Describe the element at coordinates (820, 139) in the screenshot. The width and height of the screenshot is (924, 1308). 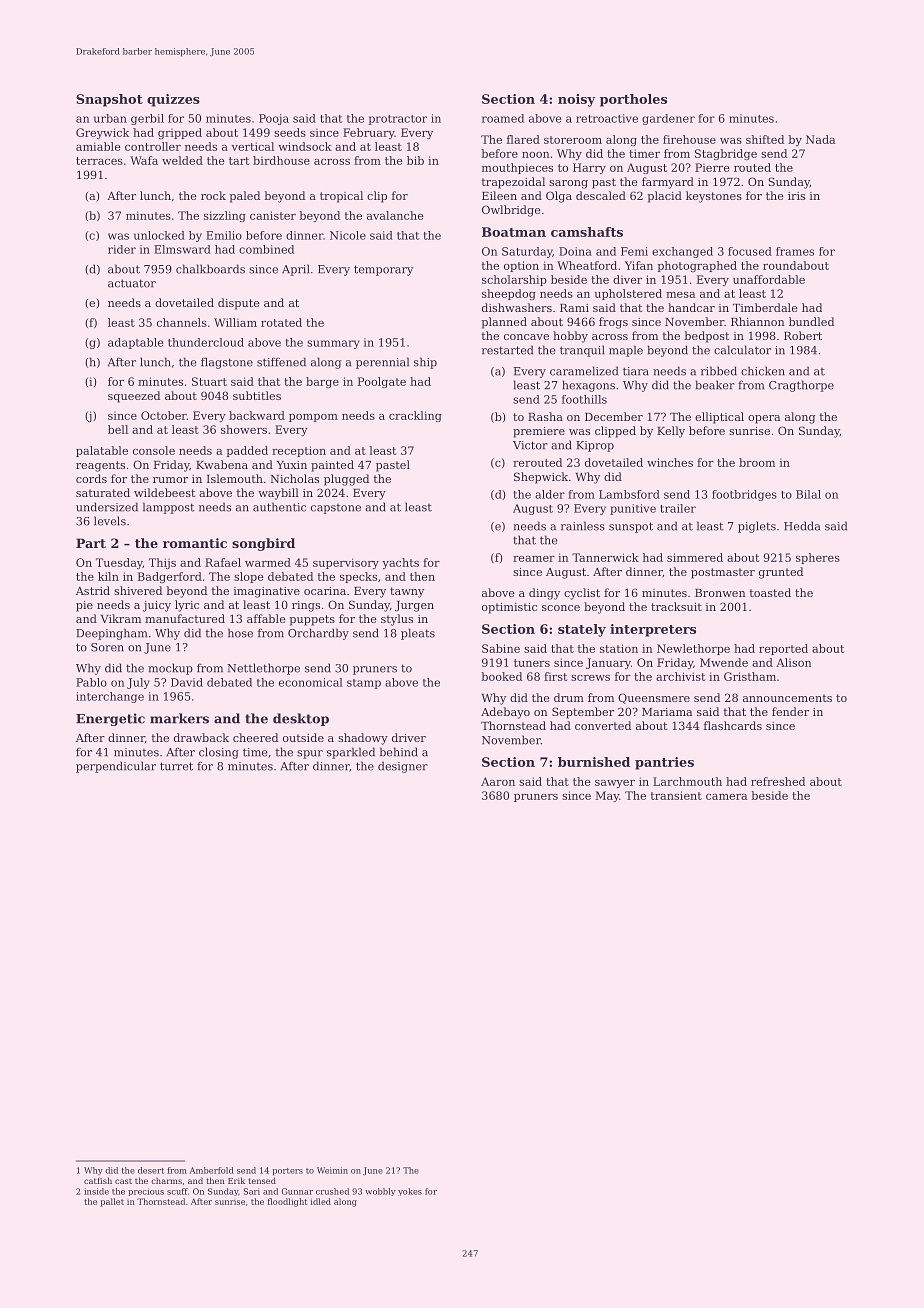
I see `Nada` at that location.
